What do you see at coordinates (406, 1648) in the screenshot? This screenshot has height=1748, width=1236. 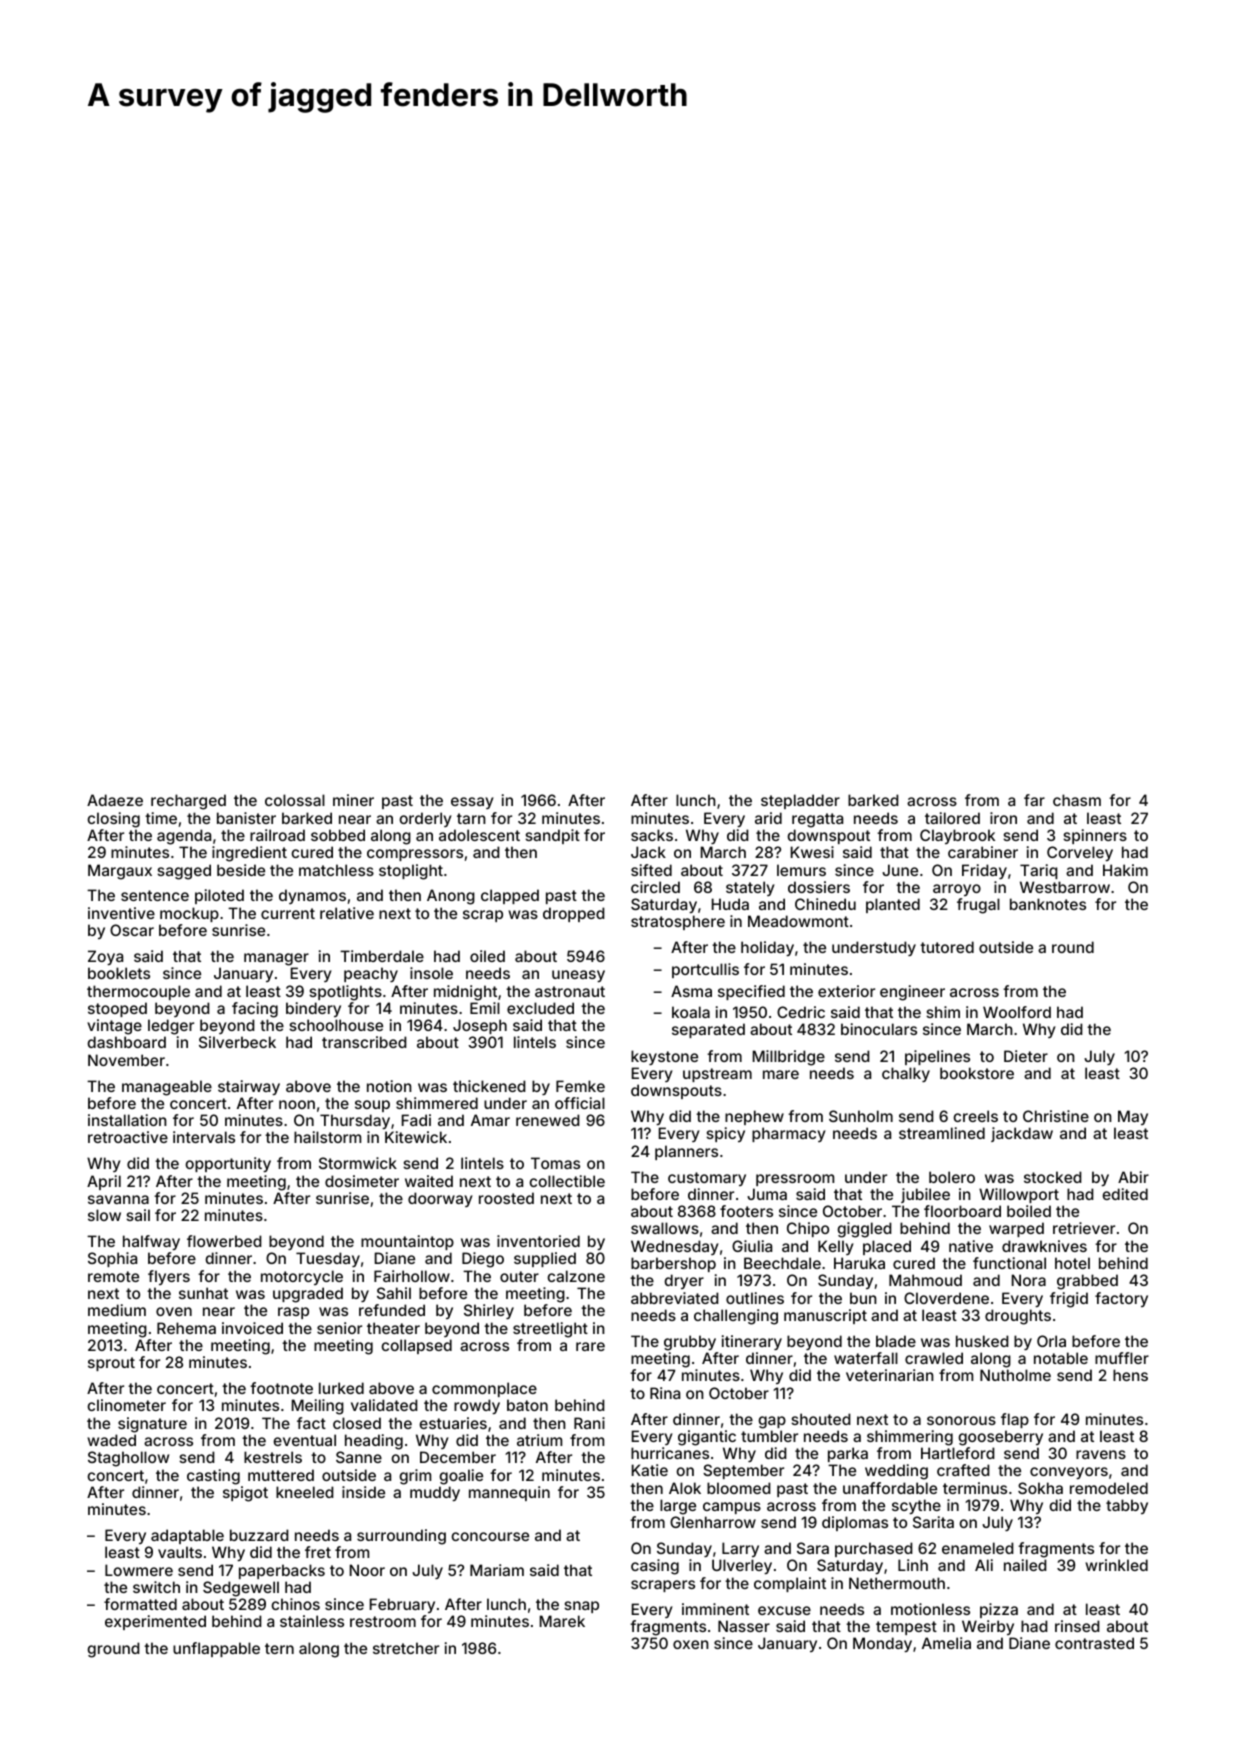 I see `stretcher` at bounding box center [406, 1648].
